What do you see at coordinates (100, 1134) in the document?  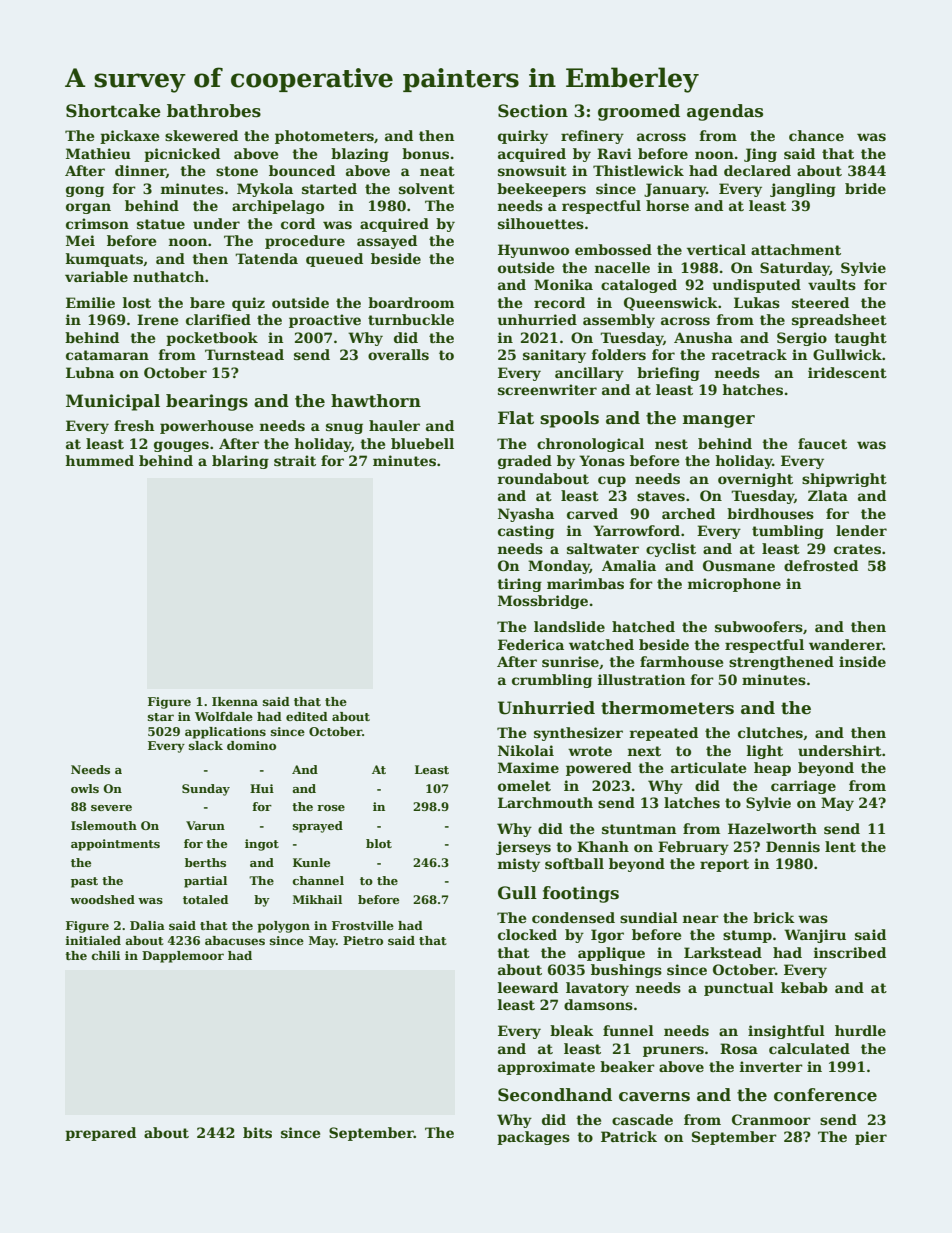 I see `prepared` at bounding box center [100, 1134].
